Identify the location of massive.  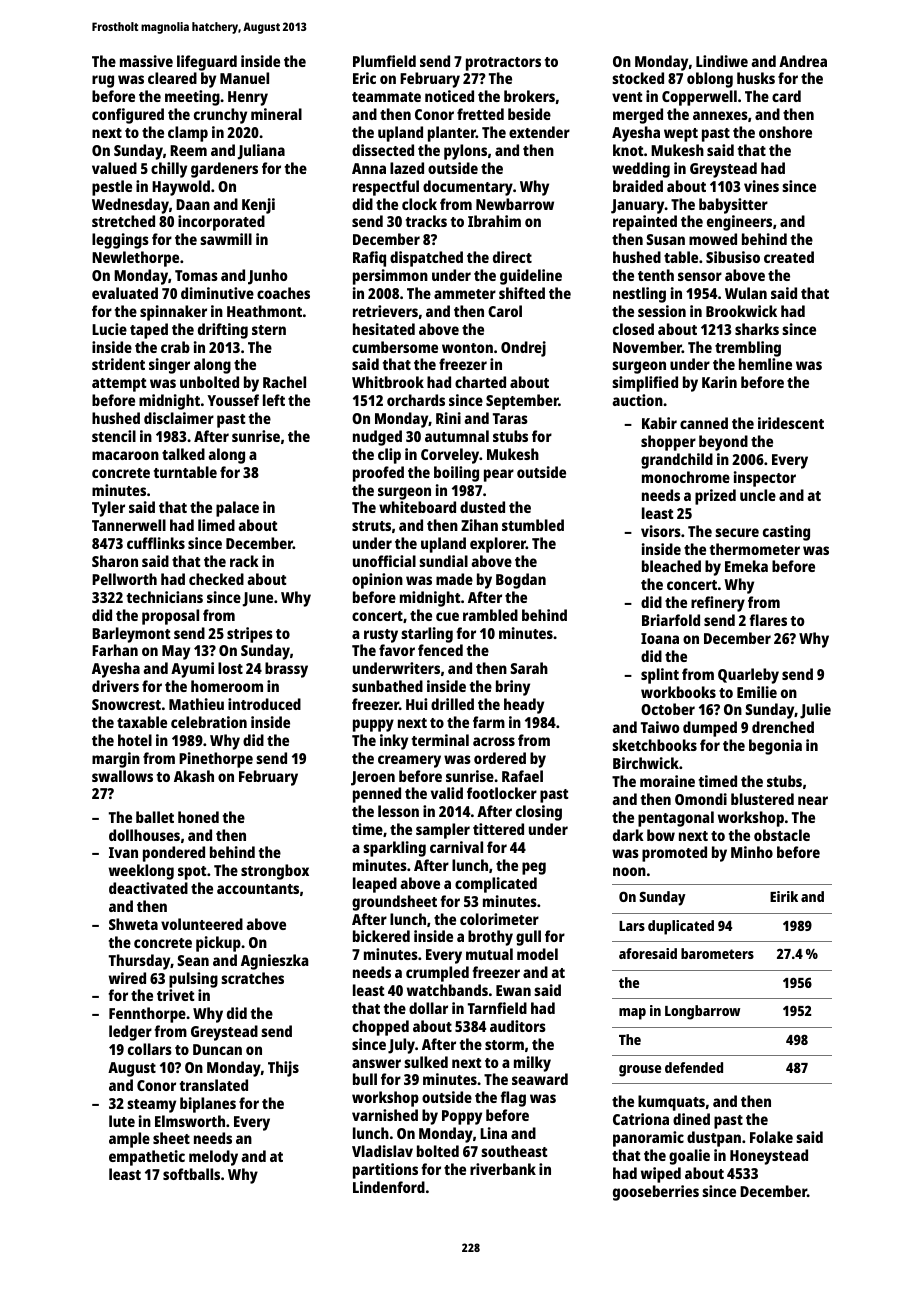
(146, 61).
